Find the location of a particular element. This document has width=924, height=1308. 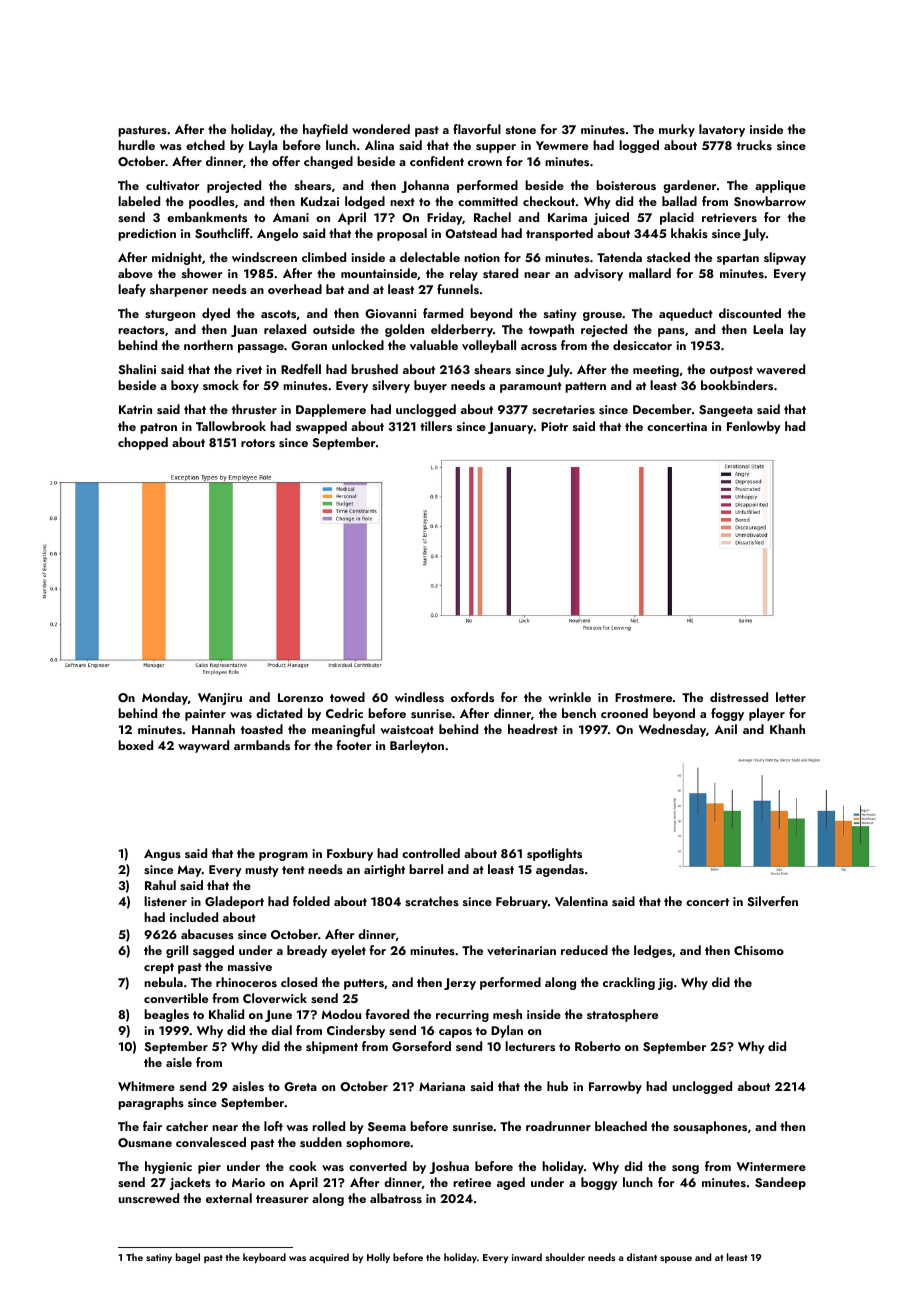

convalesced is located at coordinates (211, 1142).
